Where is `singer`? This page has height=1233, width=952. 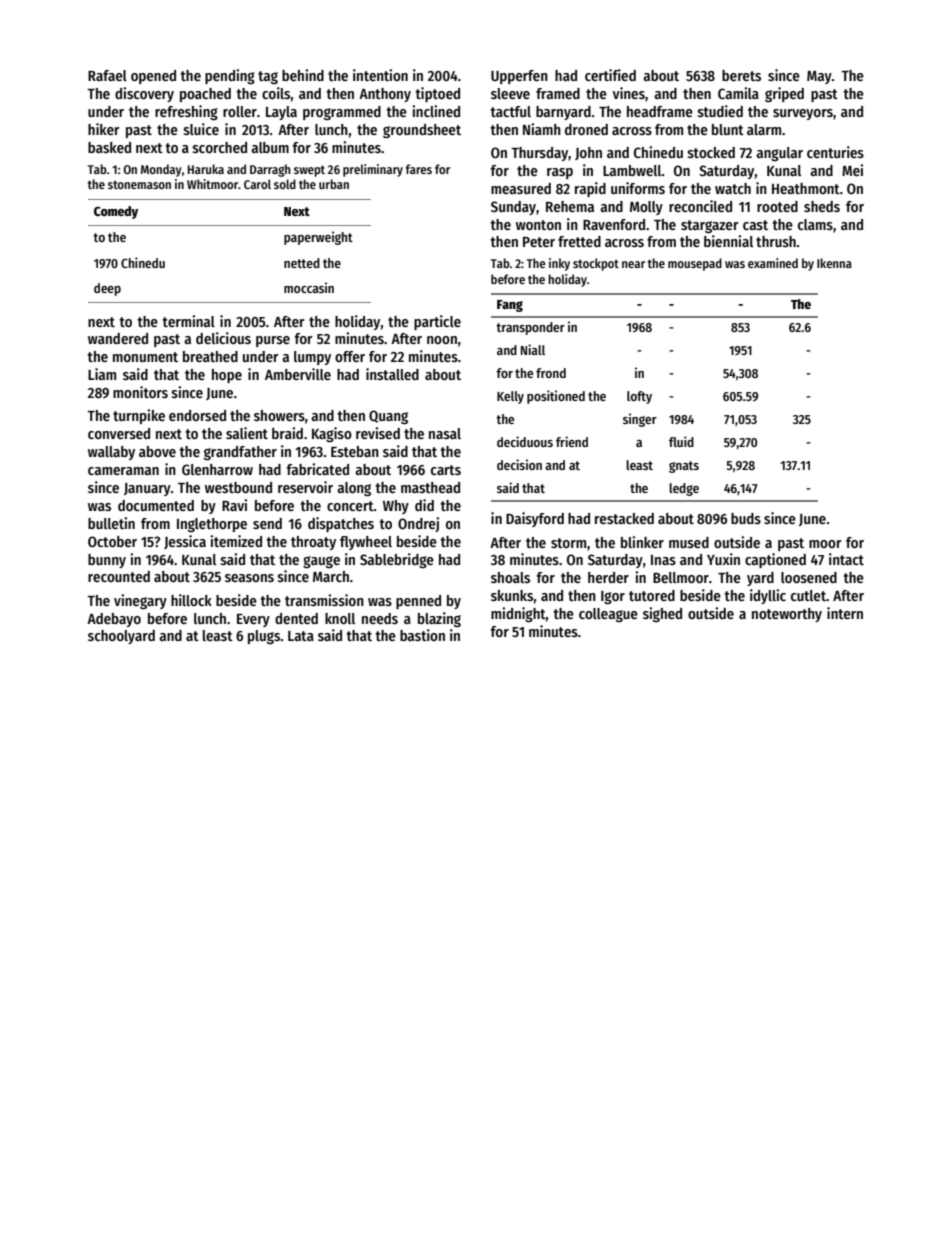 singer is located at coordinates (640, 420).
